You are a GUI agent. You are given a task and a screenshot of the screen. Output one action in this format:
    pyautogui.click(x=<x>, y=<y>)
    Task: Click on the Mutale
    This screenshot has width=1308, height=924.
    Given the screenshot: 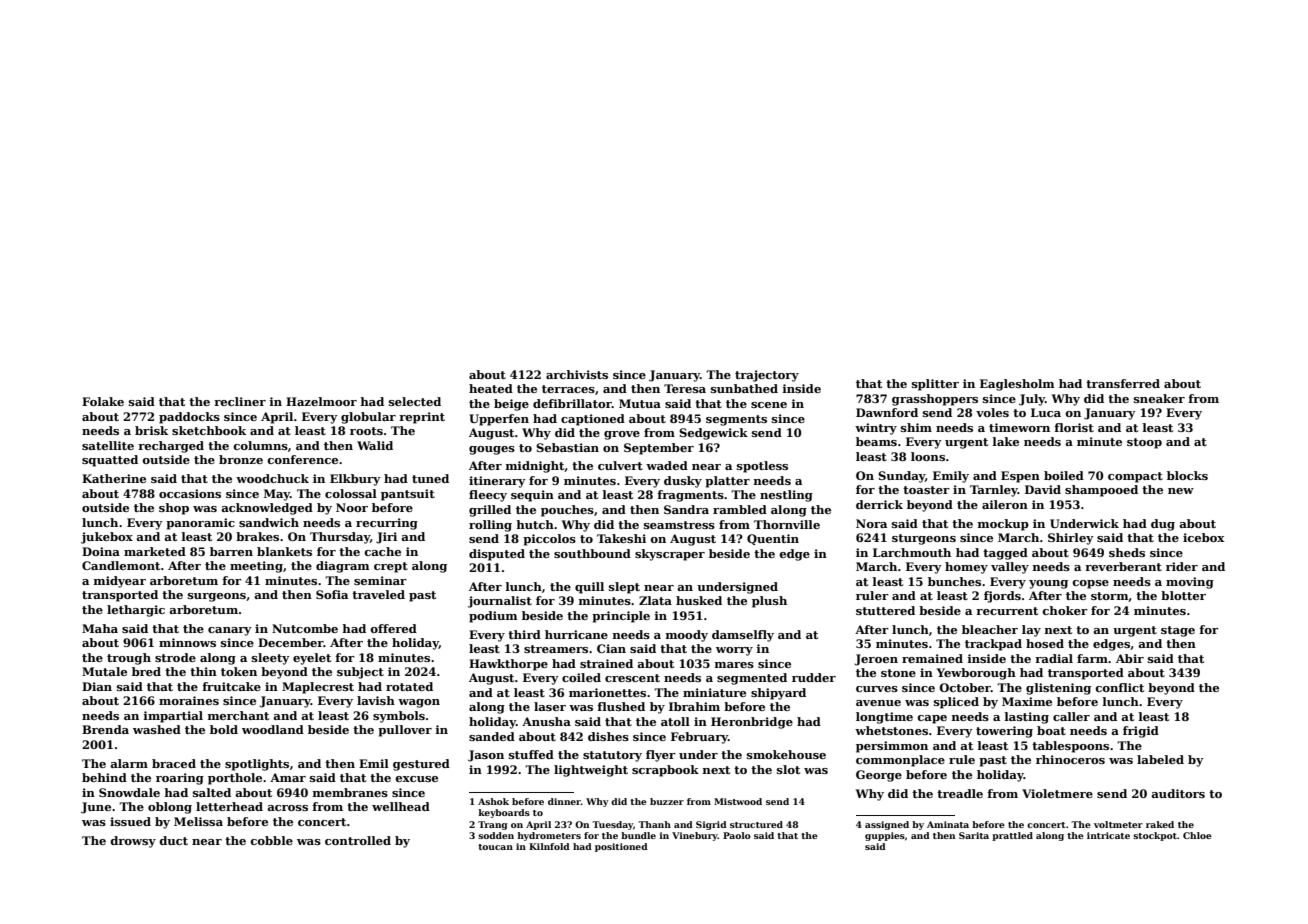 What is the action you would take?
    pyautogui.click(x=104, y=671)
